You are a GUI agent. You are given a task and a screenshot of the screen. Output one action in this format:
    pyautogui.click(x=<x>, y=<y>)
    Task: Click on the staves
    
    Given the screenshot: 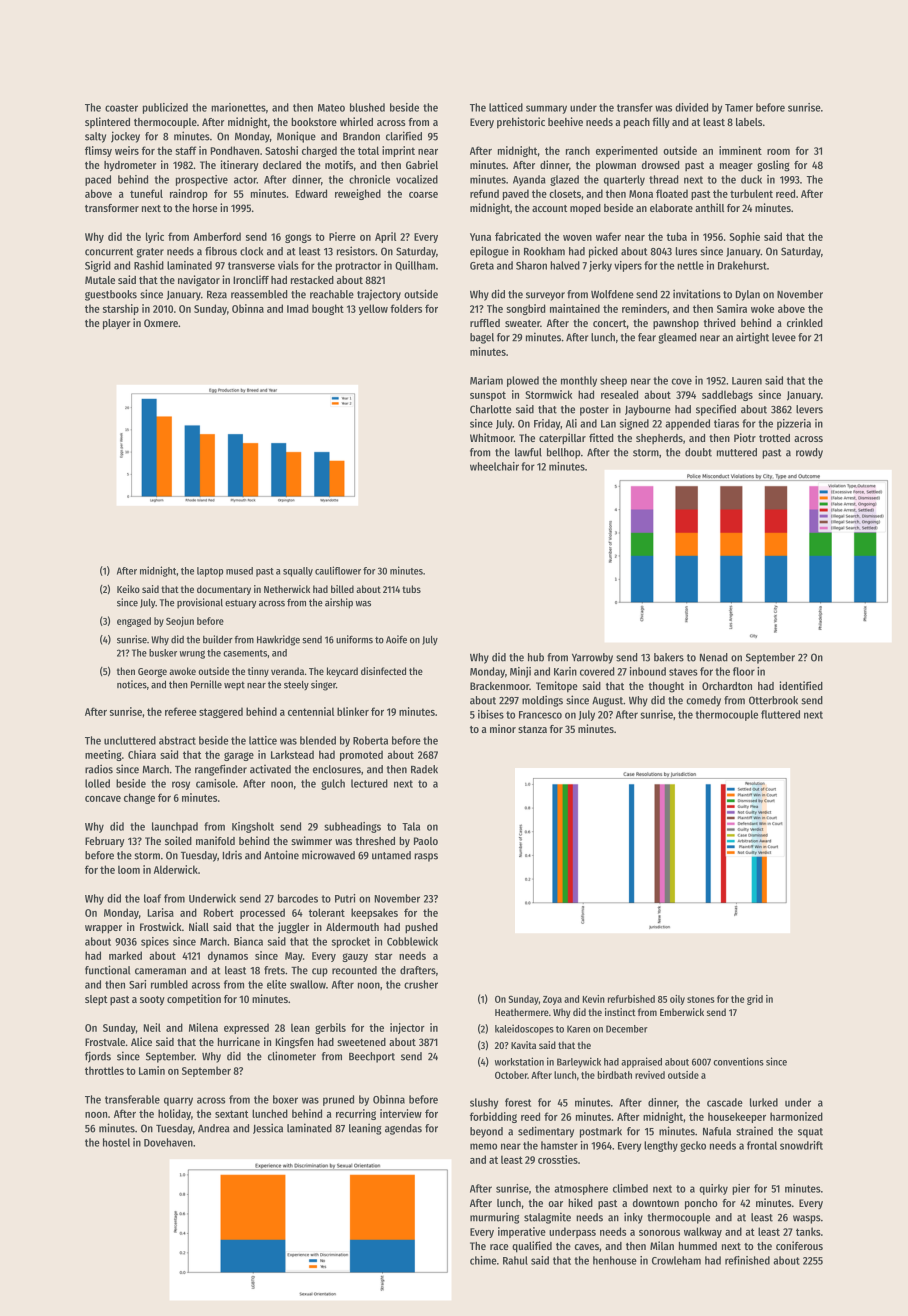 What is the action you would take?
    pyautogui.click(x=683, y=672)
